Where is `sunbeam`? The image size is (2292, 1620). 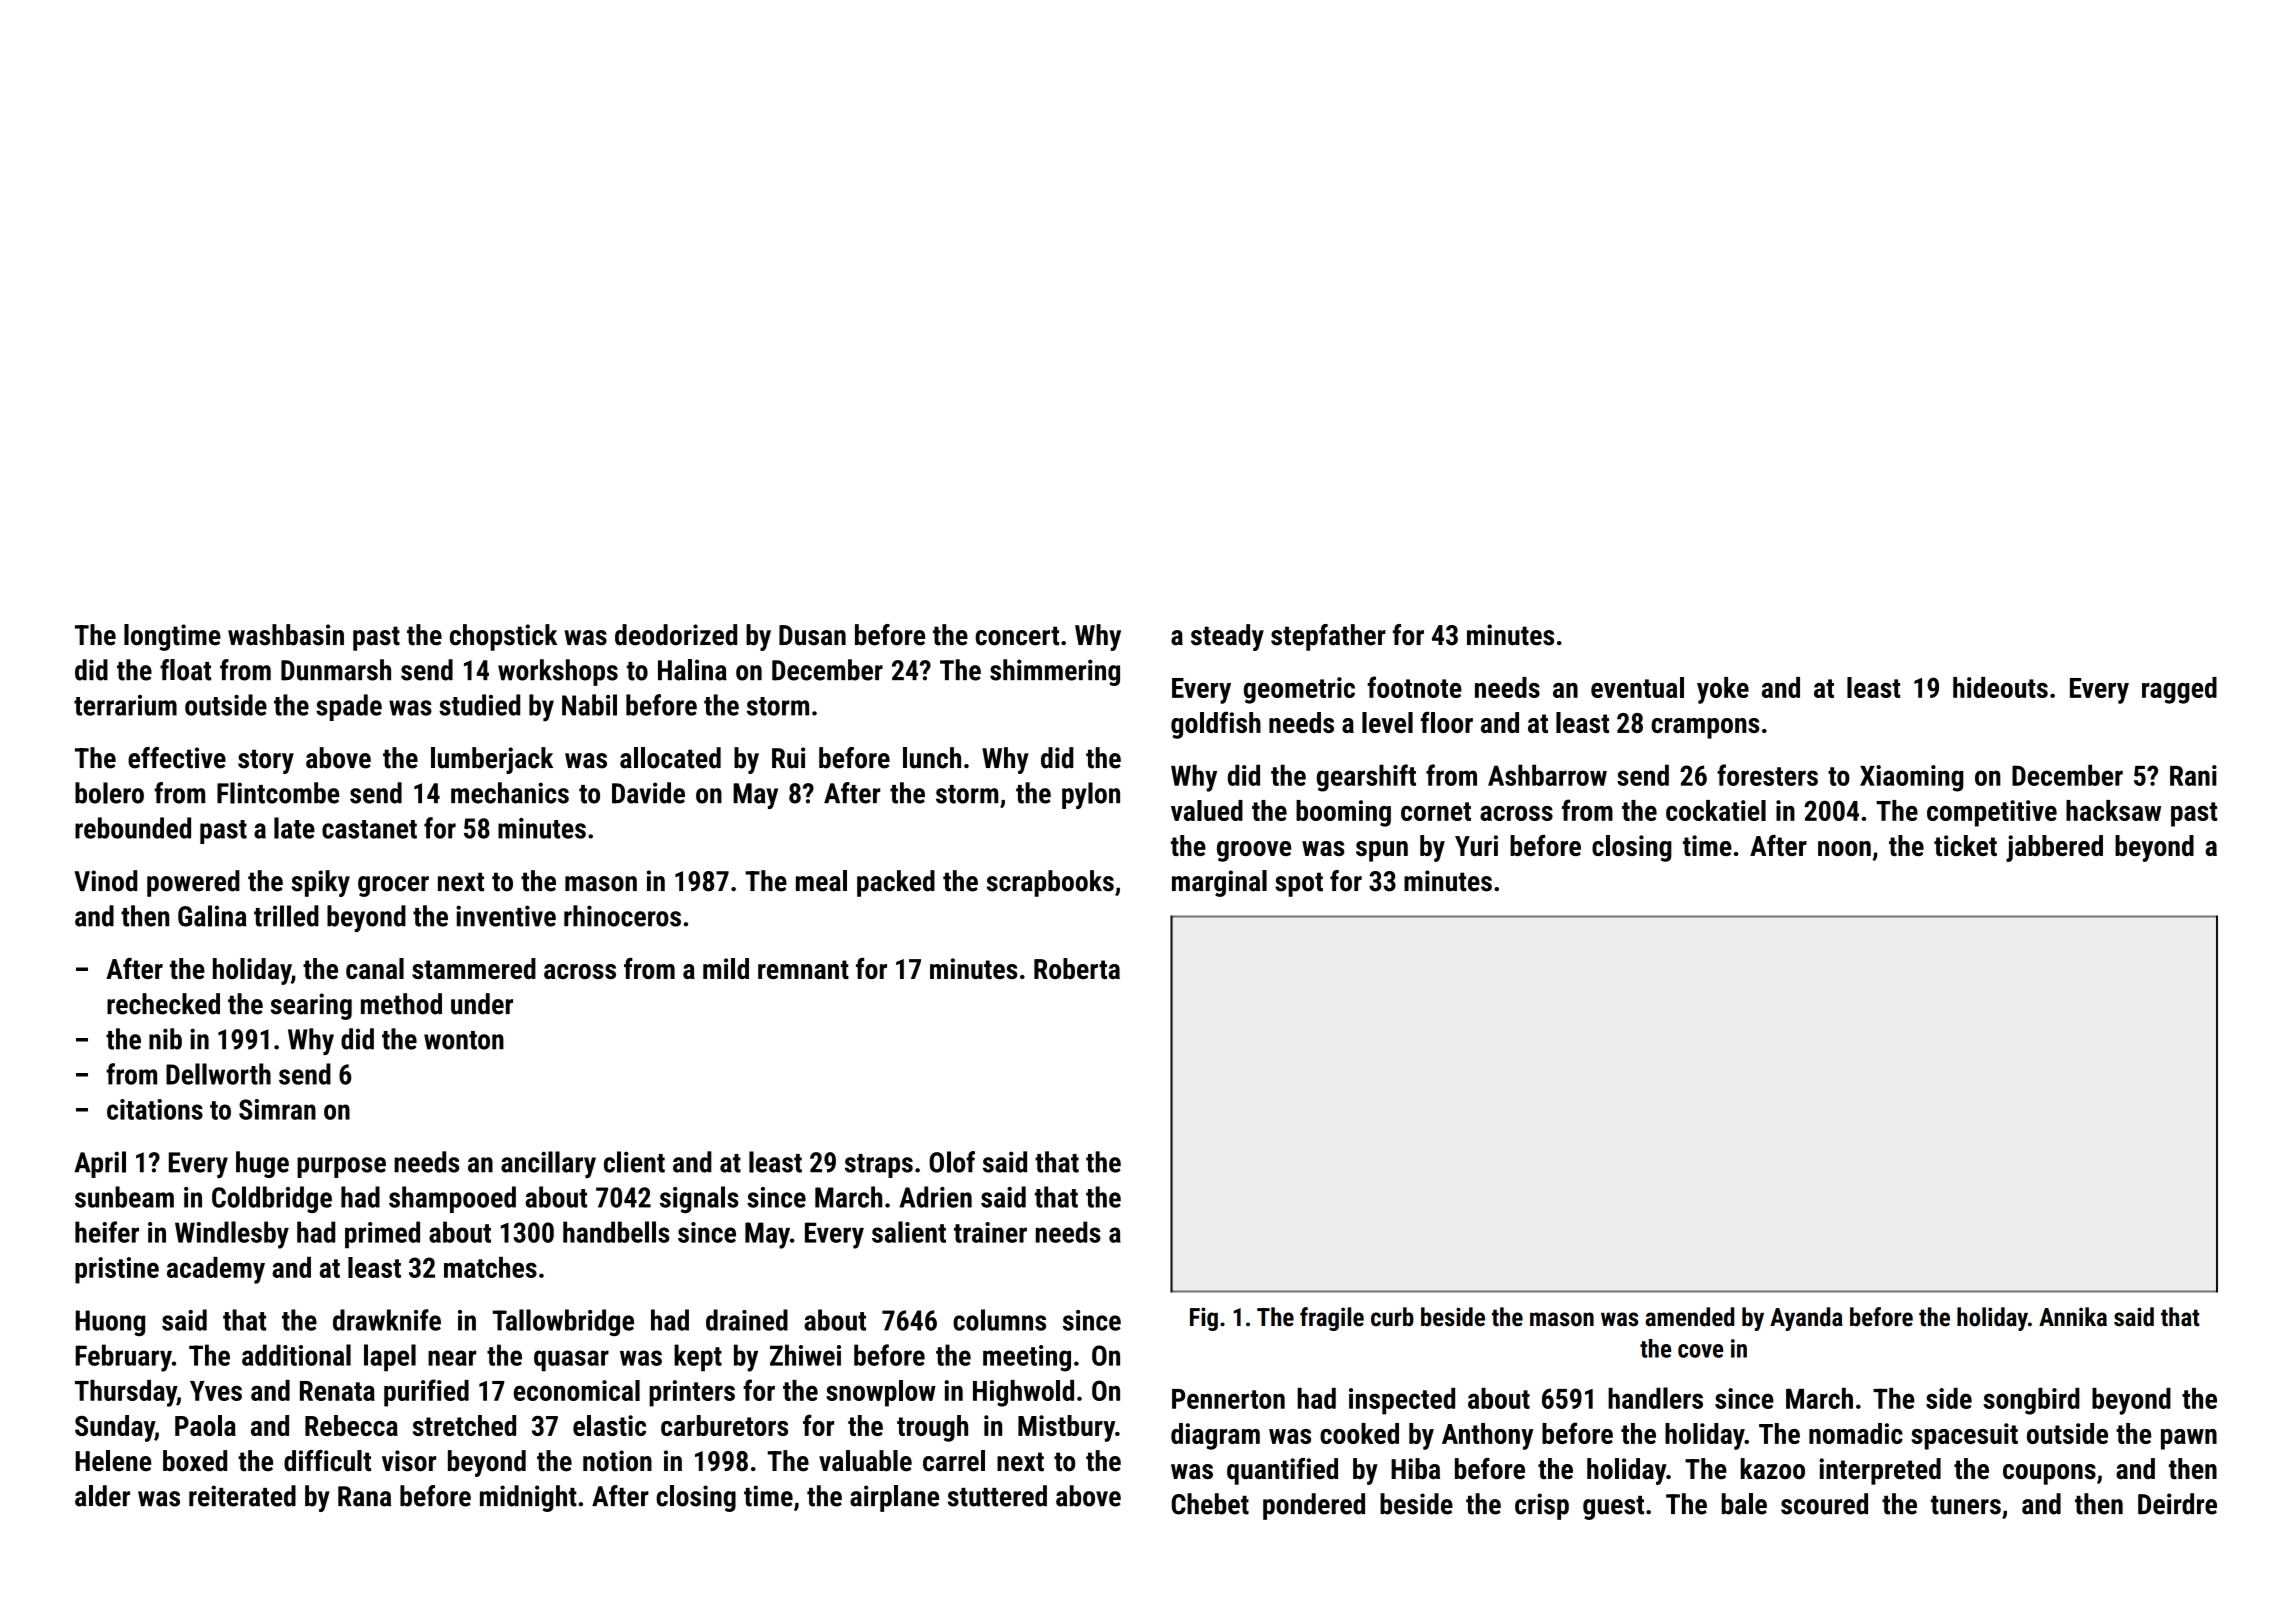 sunbeam is located at coordinates (124, 1197).
